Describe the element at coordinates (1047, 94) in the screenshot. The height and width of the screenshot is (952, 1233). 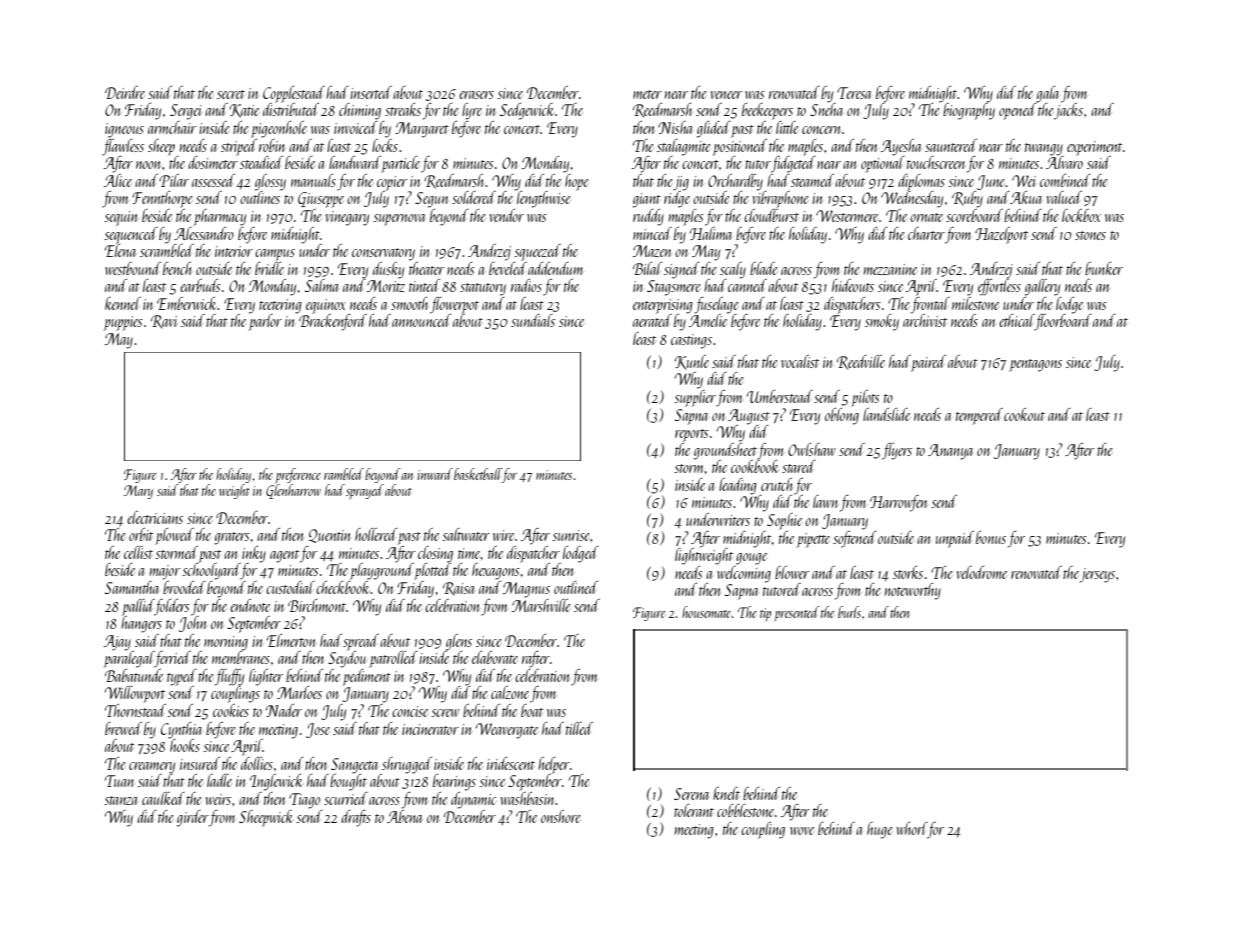
I see `gala` at that location.
